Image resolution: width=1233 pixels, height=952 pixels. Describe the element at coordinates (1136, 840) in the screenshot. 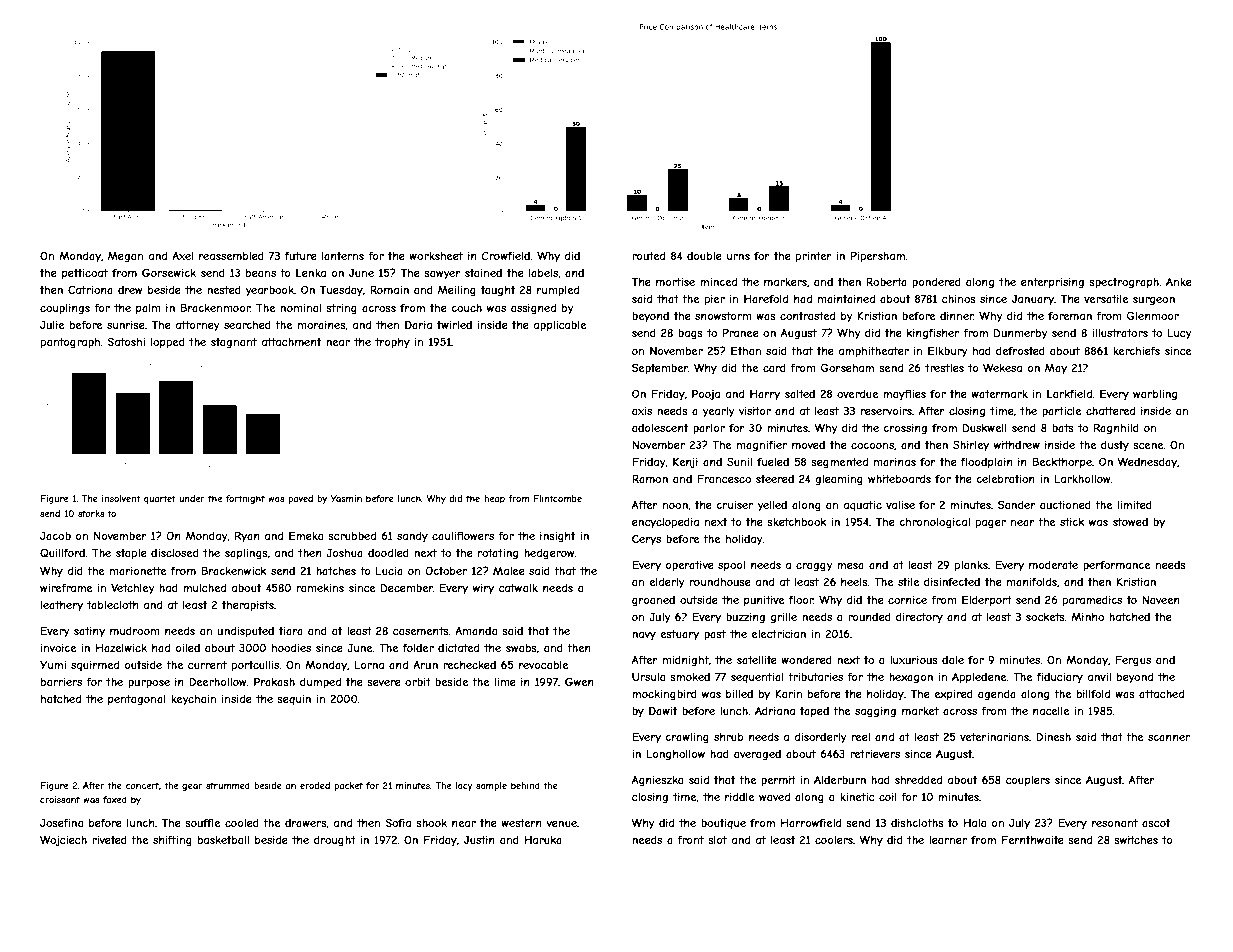

I see `switches` at that location.
